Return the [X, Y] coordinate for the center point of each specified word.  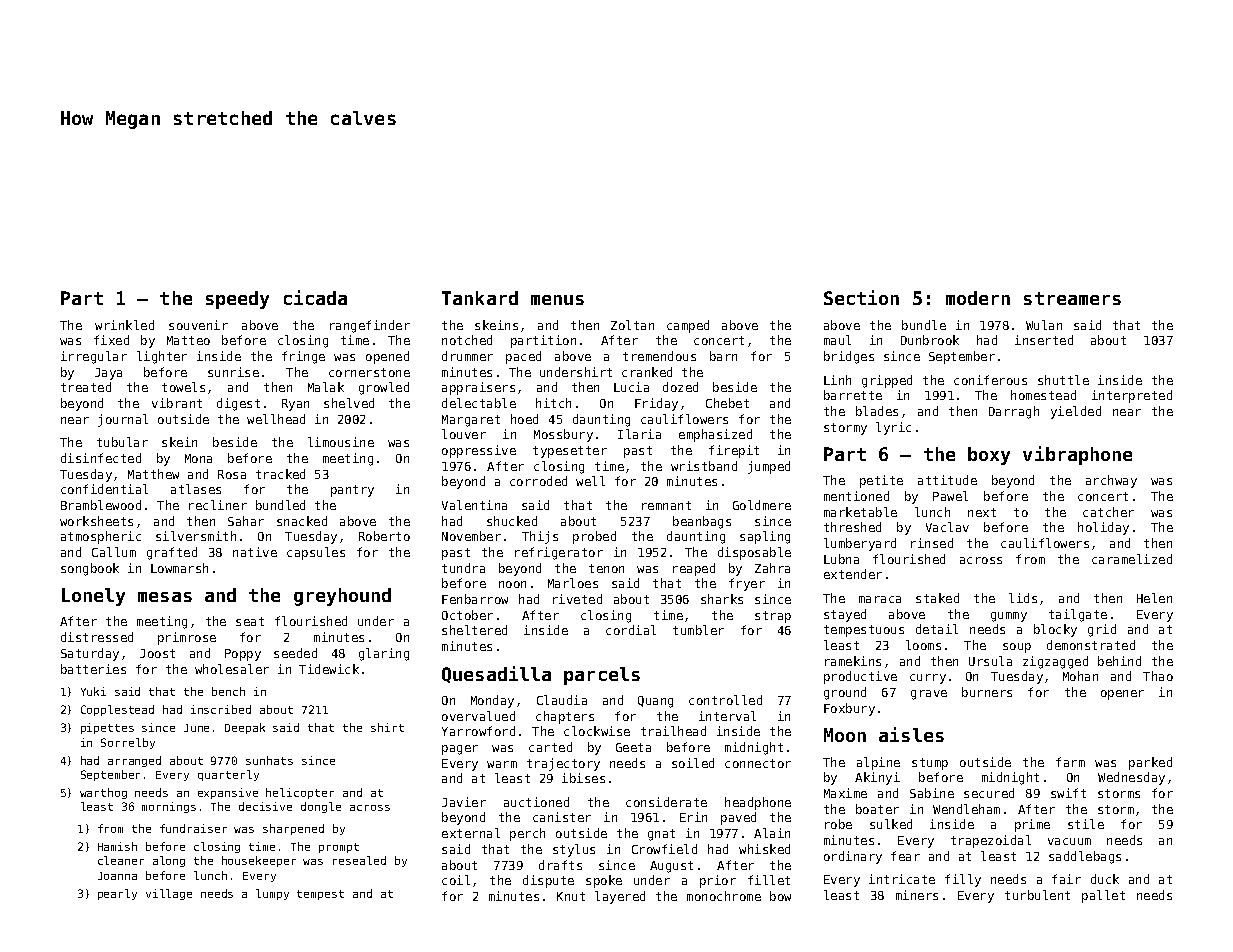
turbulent [1037, 895]
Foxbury [849, 709]
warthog [103, 793]
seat [250, 621]
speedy [237, 300]
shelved [349, 403]
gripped [887, 381]
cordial [631, 630]
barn [723, 356]
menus [557, 300]
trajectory [563, 764]
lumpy [272, 894]
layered [620, 897]
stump [930, 764]
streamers [1072, 298]
